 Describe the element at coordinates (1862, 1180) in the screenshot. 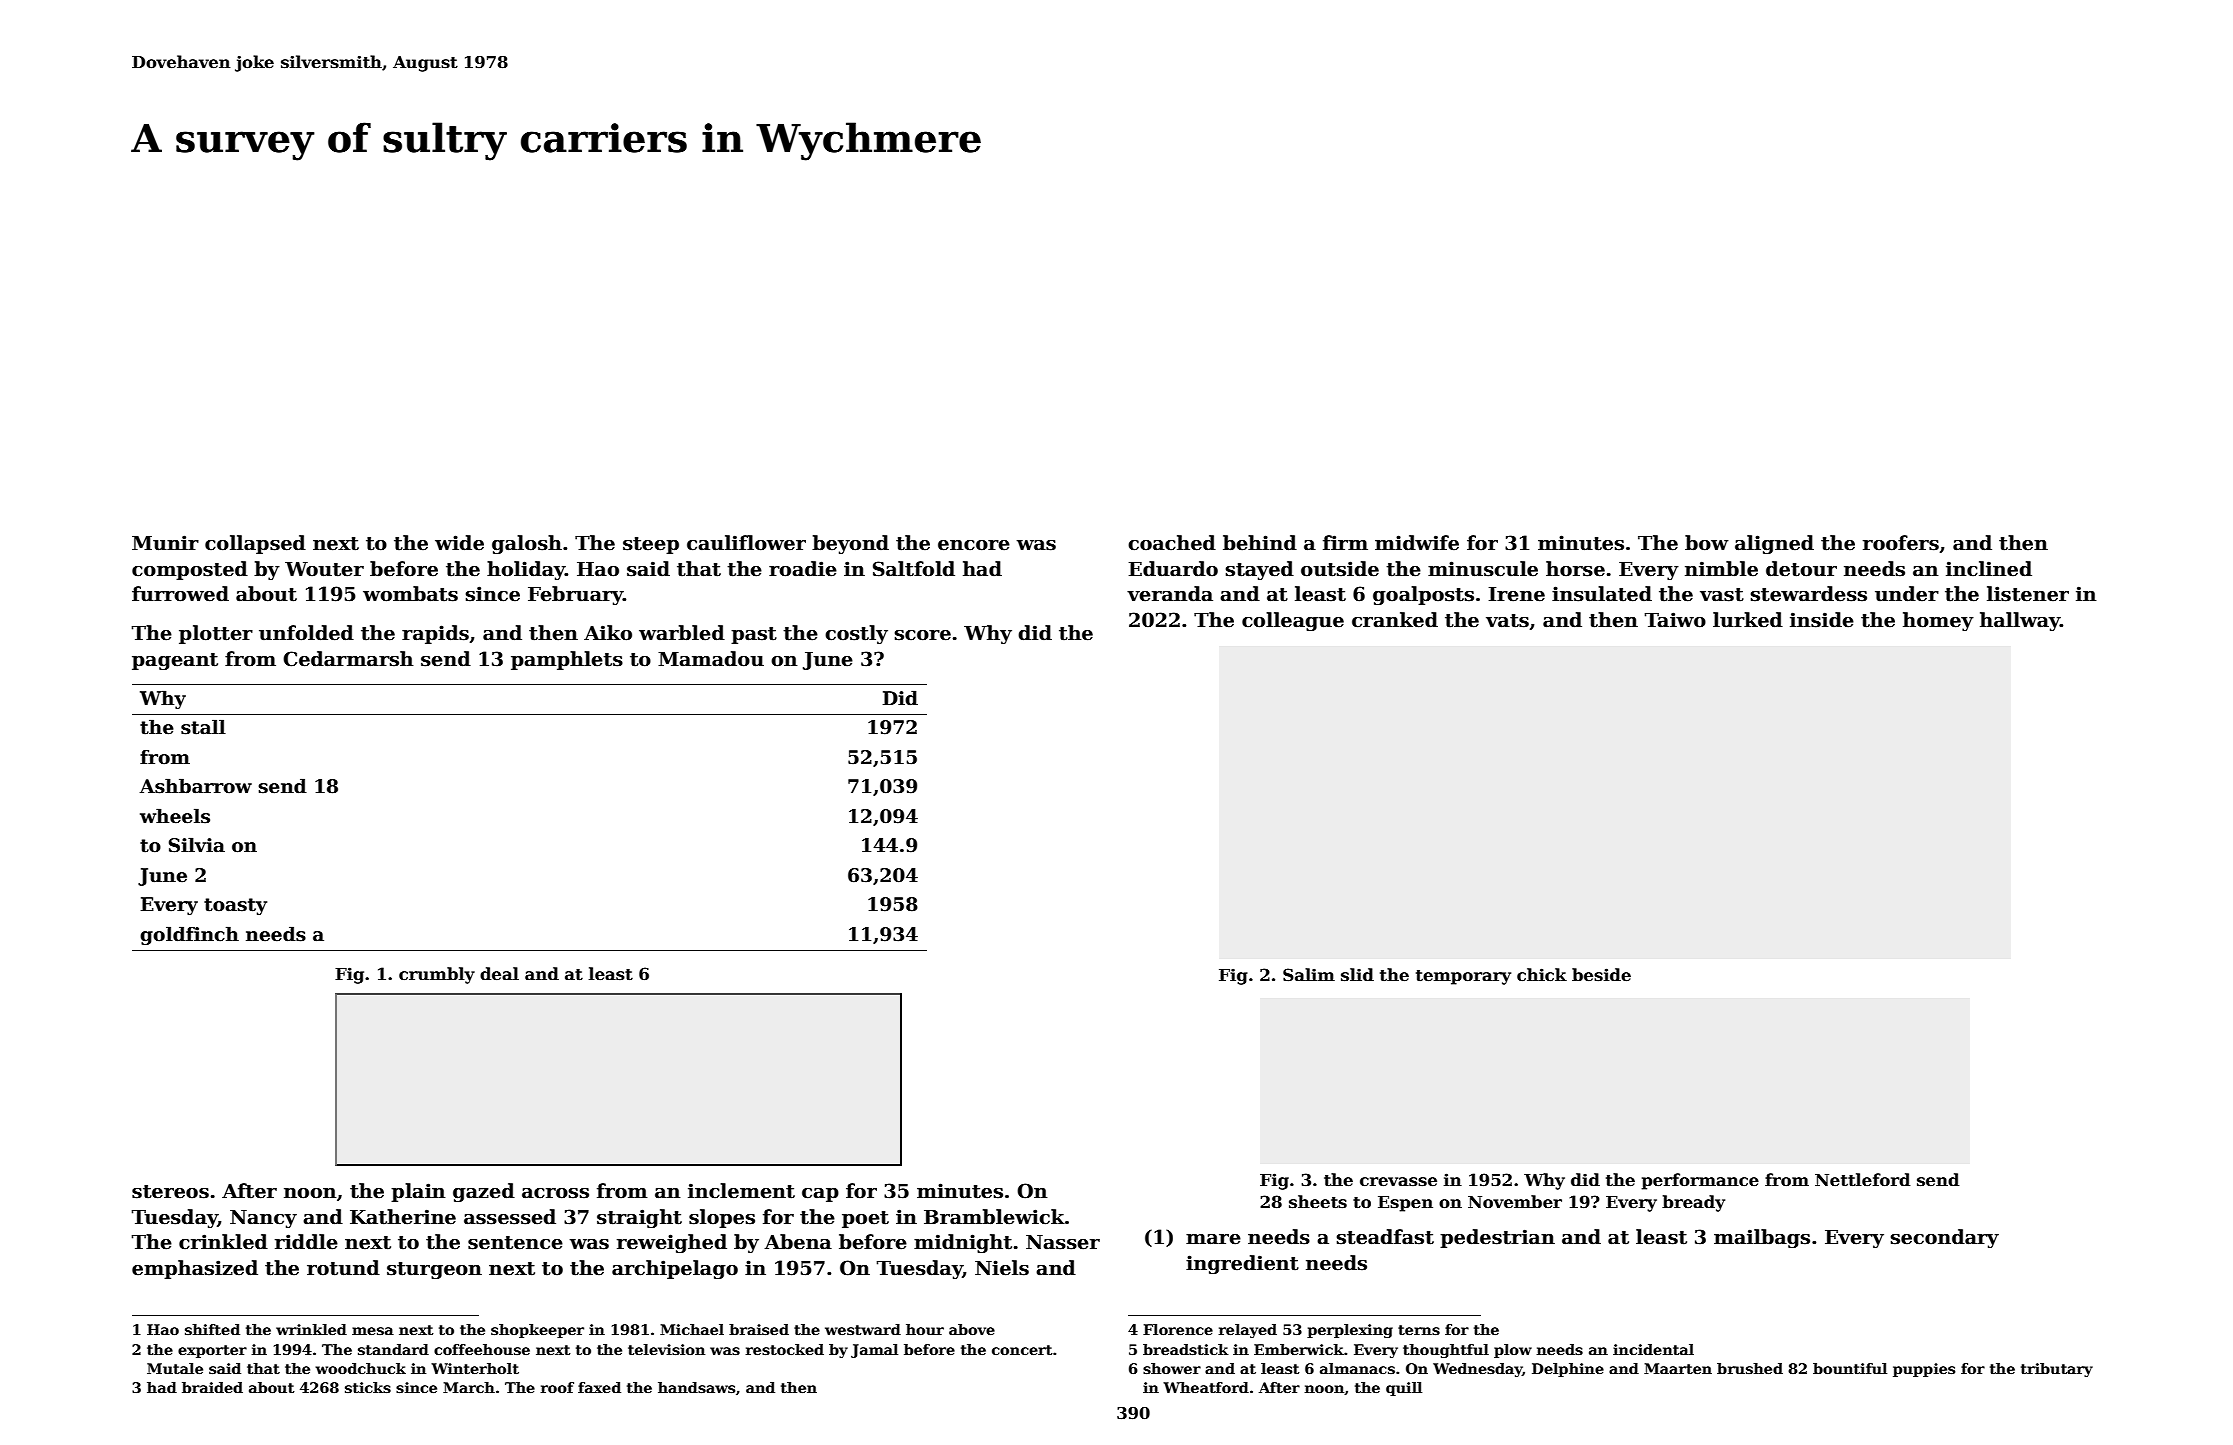

I see `Nettleford` at that location.
